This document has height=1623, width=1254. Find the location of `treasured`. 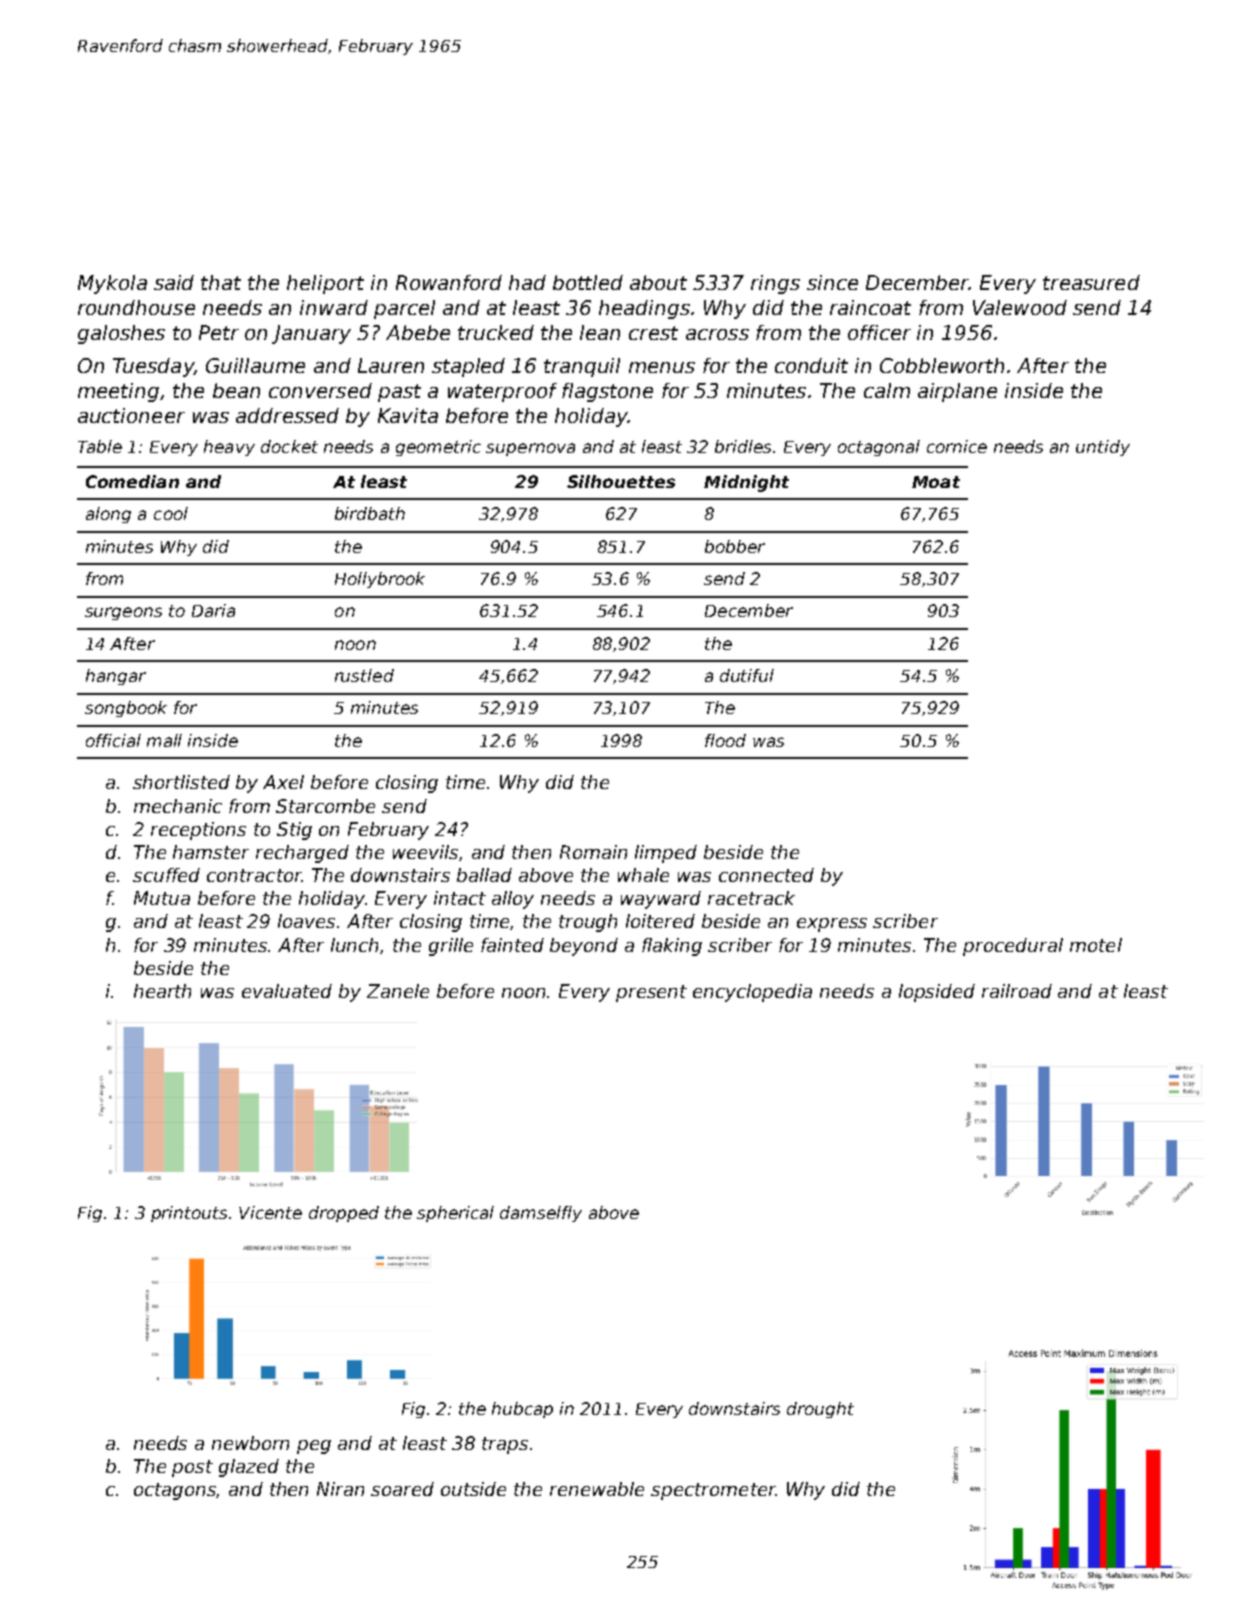

treasured is located at coordinates (1091, 282).
